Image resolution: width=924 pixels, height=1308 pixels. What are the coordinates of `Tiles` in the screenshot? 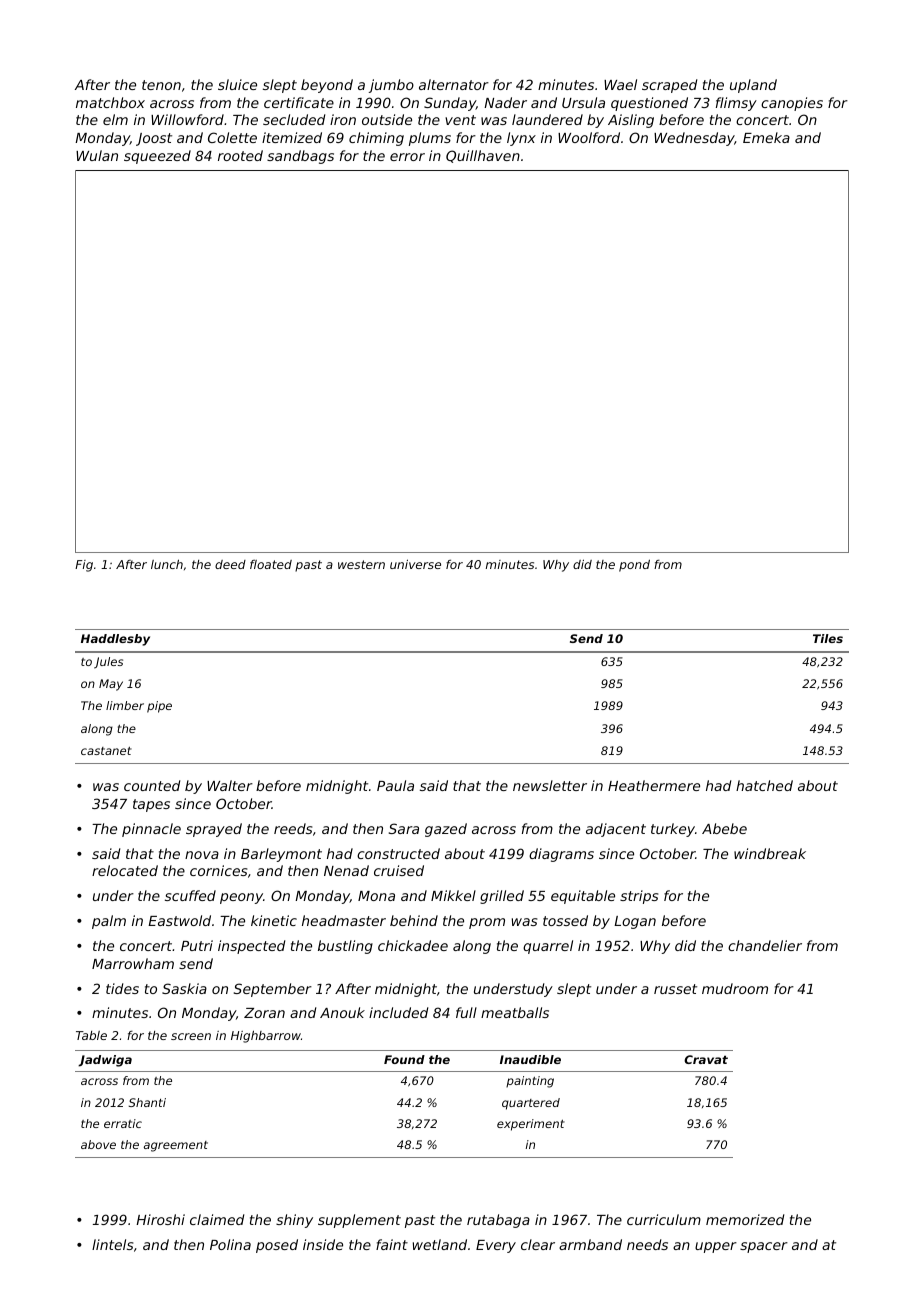 It's located at (828, 638).
